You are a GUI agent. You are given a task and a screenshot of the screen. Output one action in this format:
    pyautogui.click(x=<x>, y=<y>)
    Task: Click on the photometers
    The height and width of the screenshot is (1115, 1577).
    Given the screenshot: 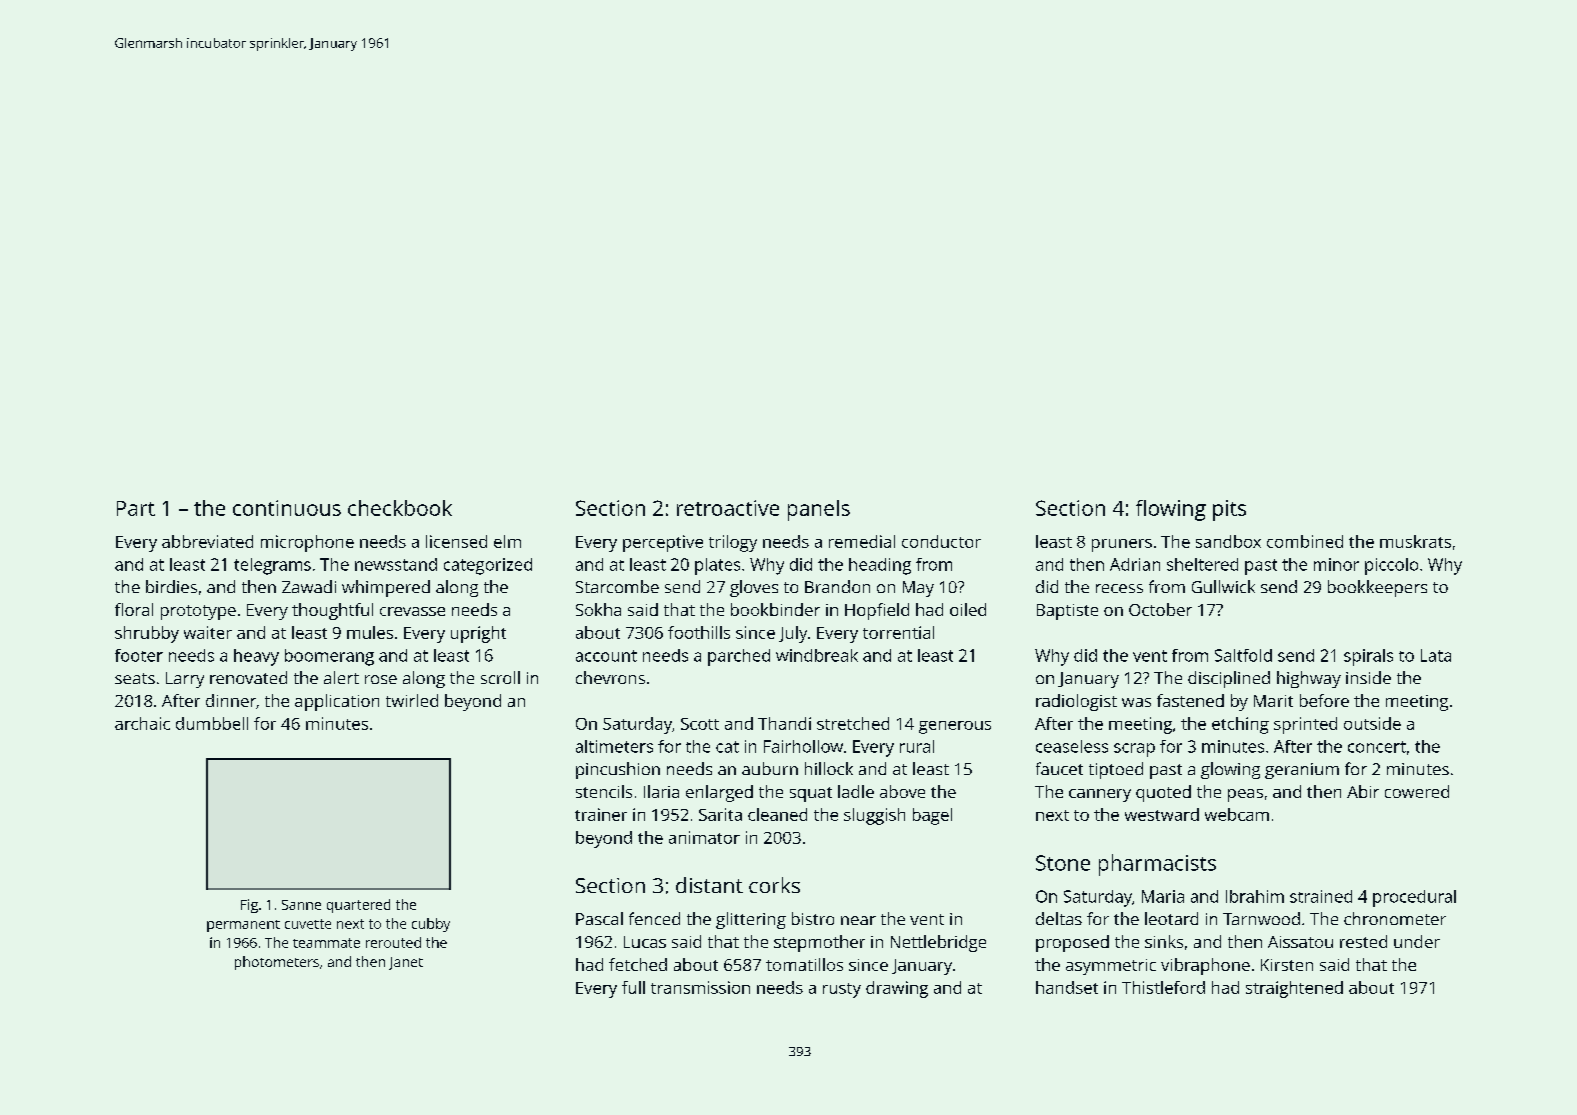 What is the action you would take?
    pyautogui.click(x=277, y=963)
